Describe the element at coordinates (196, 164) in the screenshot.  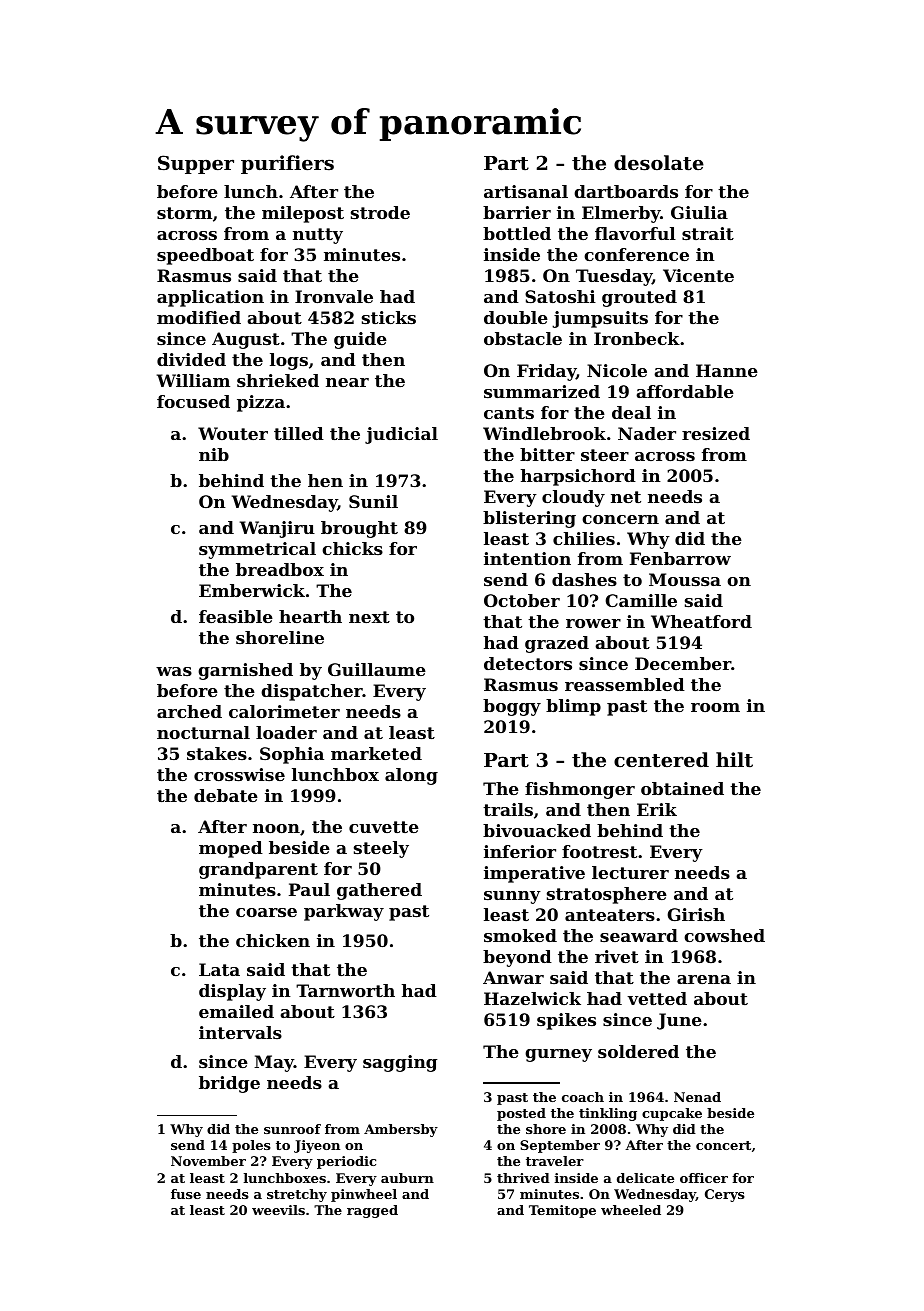
I see `Supper` at that location.
